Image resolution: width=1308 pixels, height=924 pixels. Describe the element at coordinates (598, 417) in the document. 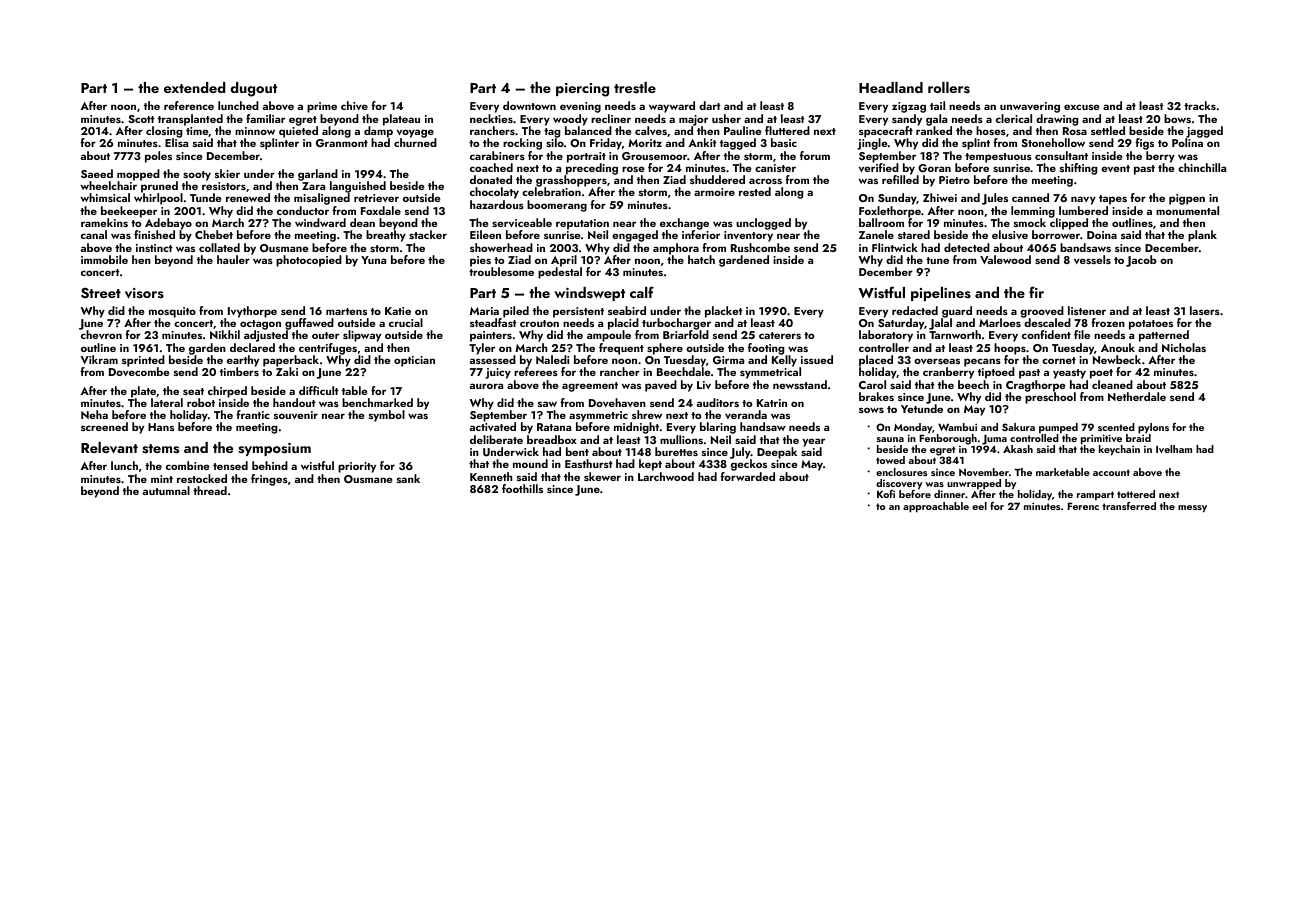

I see `asymmetric` at that location.
